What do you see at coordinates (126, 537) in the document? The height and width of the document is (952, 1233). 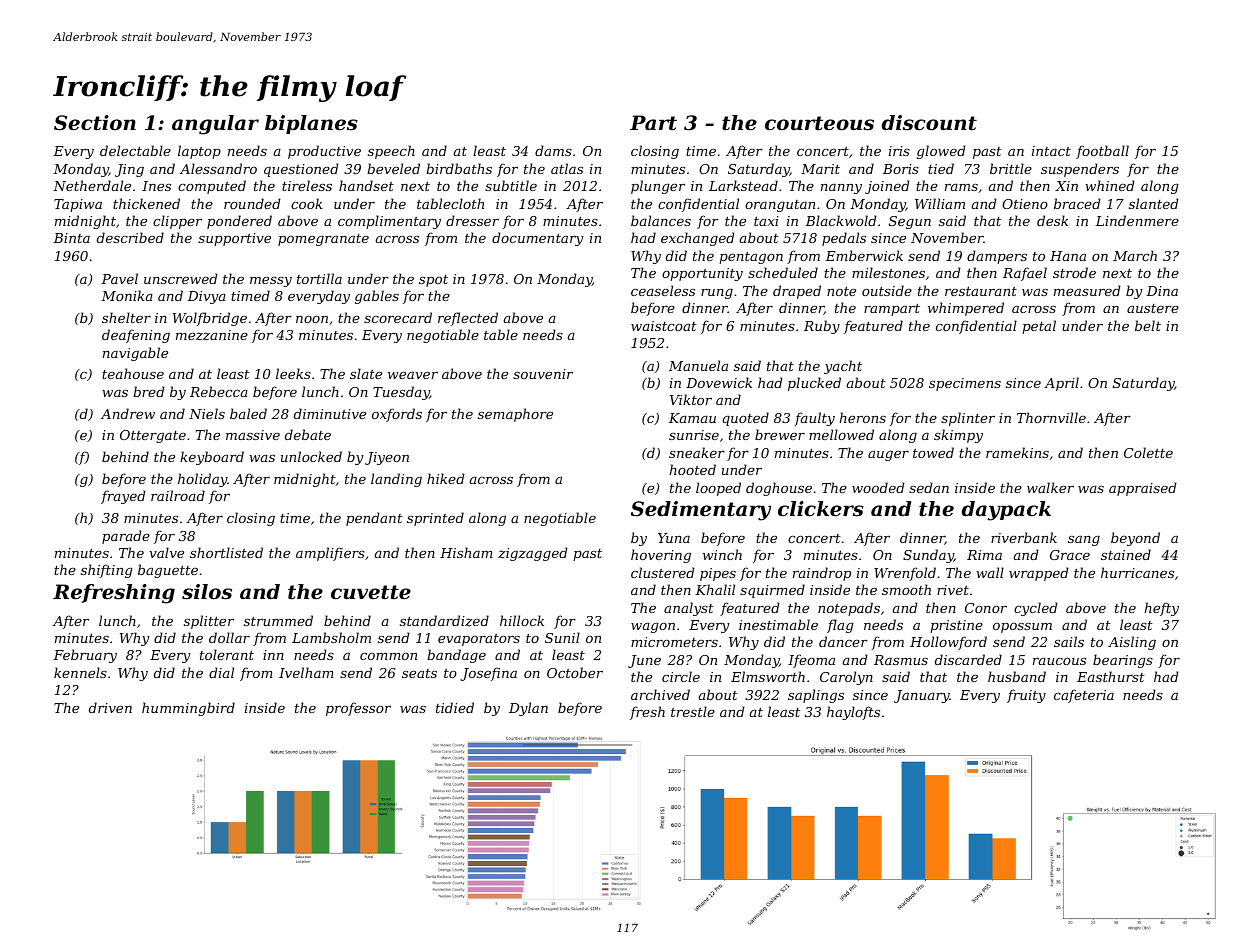 I see `parade` at bounding box center [126, 537].
